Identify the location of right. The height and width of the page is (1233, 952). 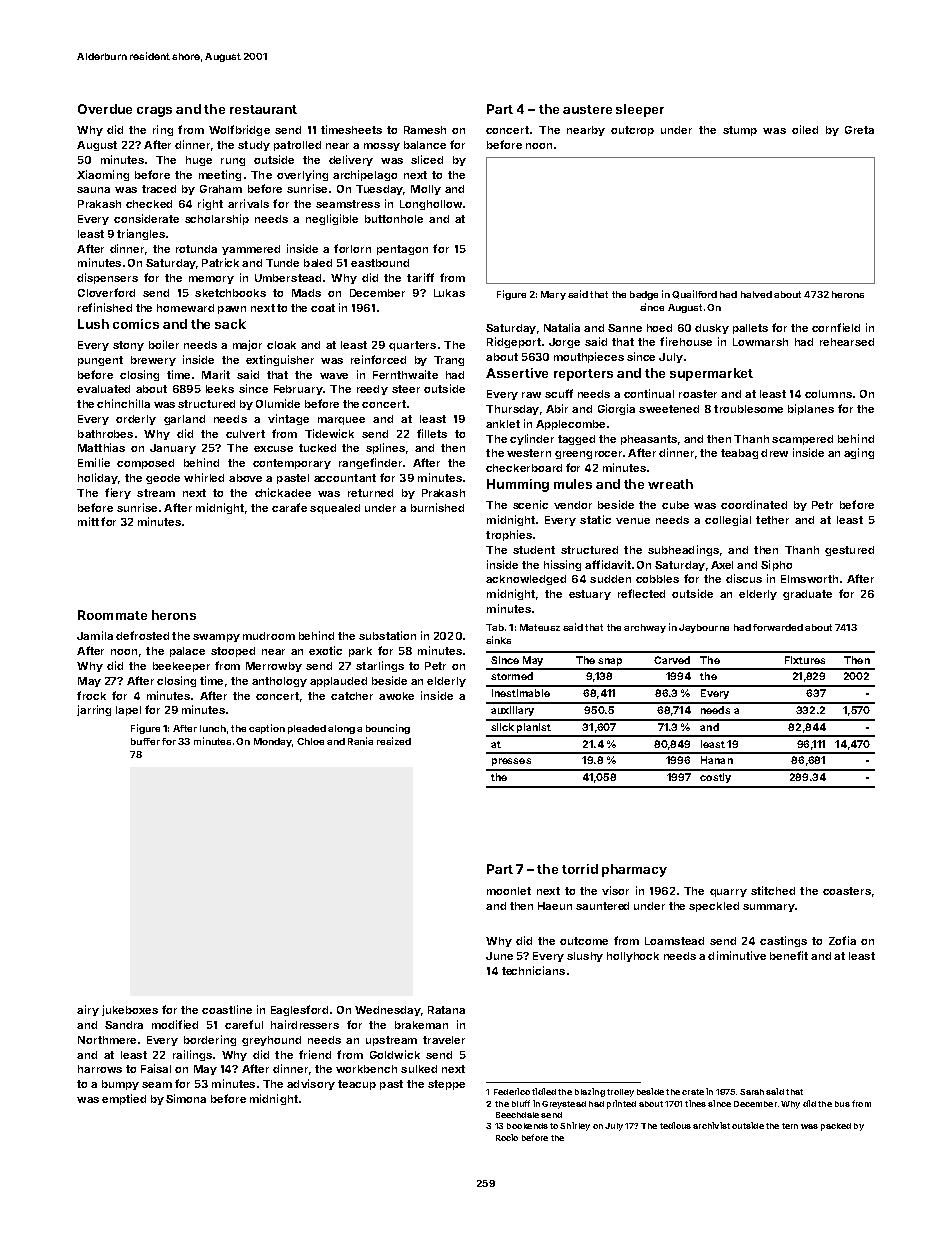
(210, 204).
